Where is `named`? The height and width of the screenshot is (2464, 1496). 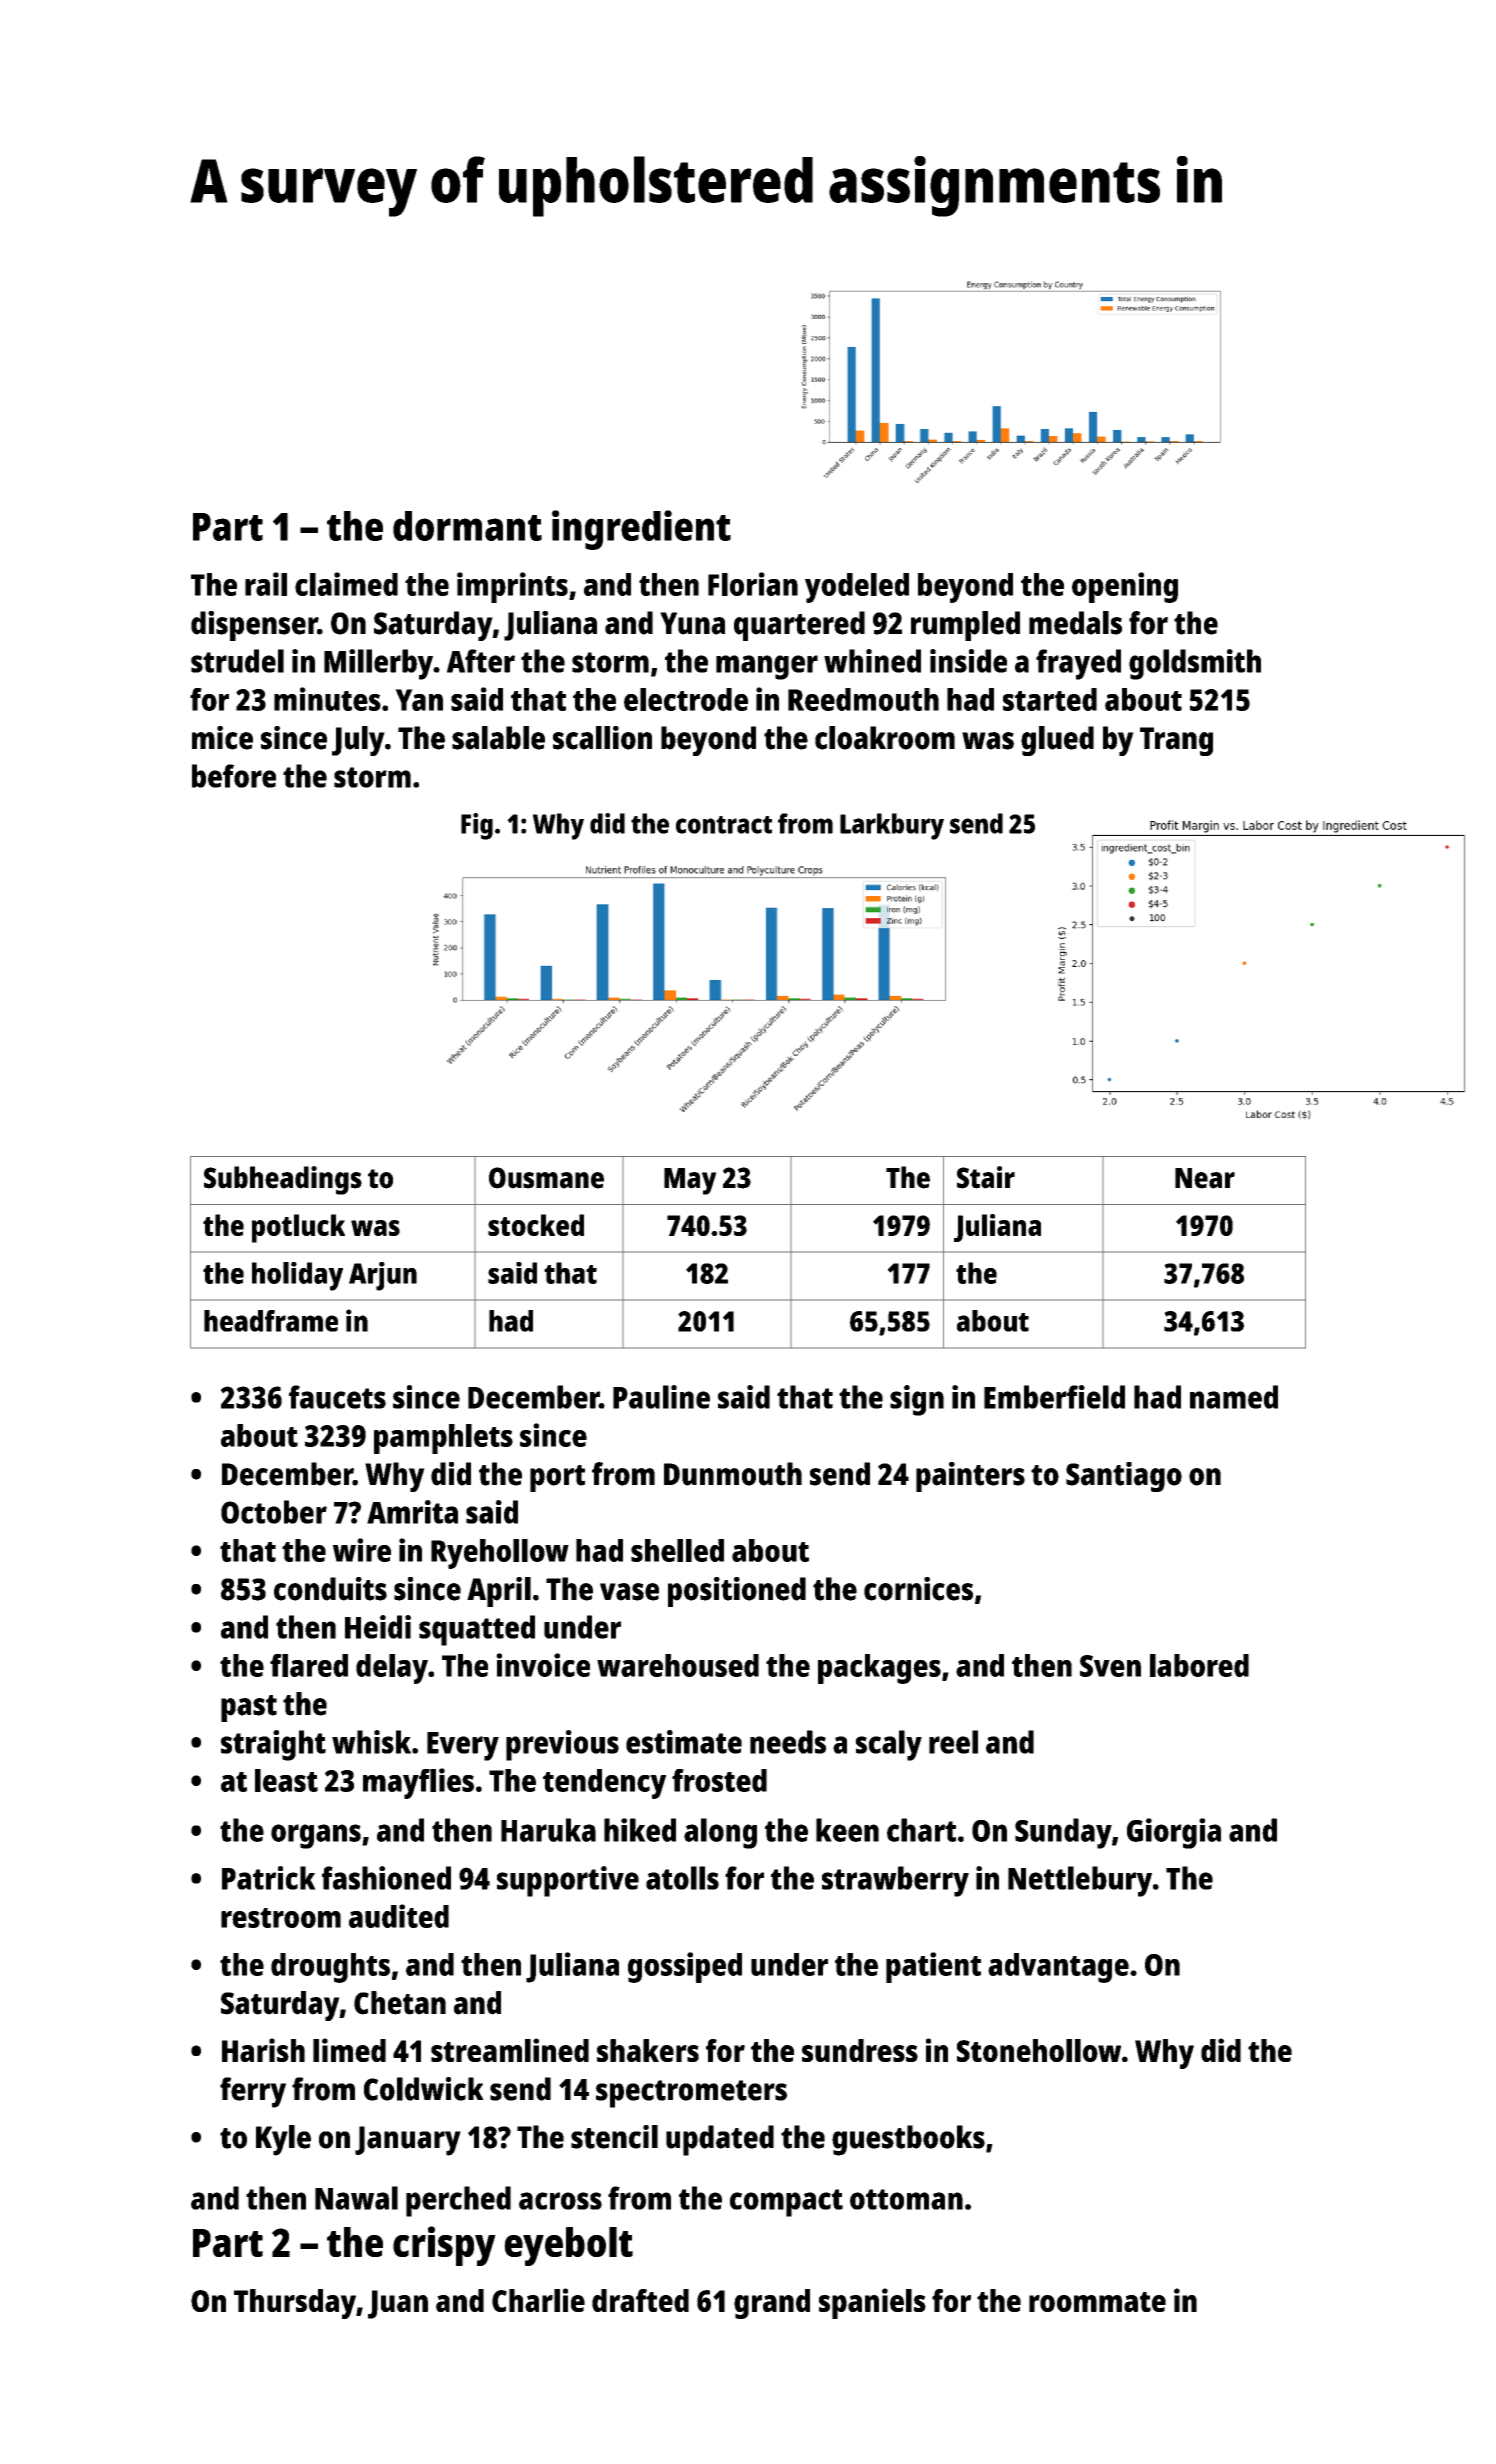 named is located at coordinates (1234, 1397).
